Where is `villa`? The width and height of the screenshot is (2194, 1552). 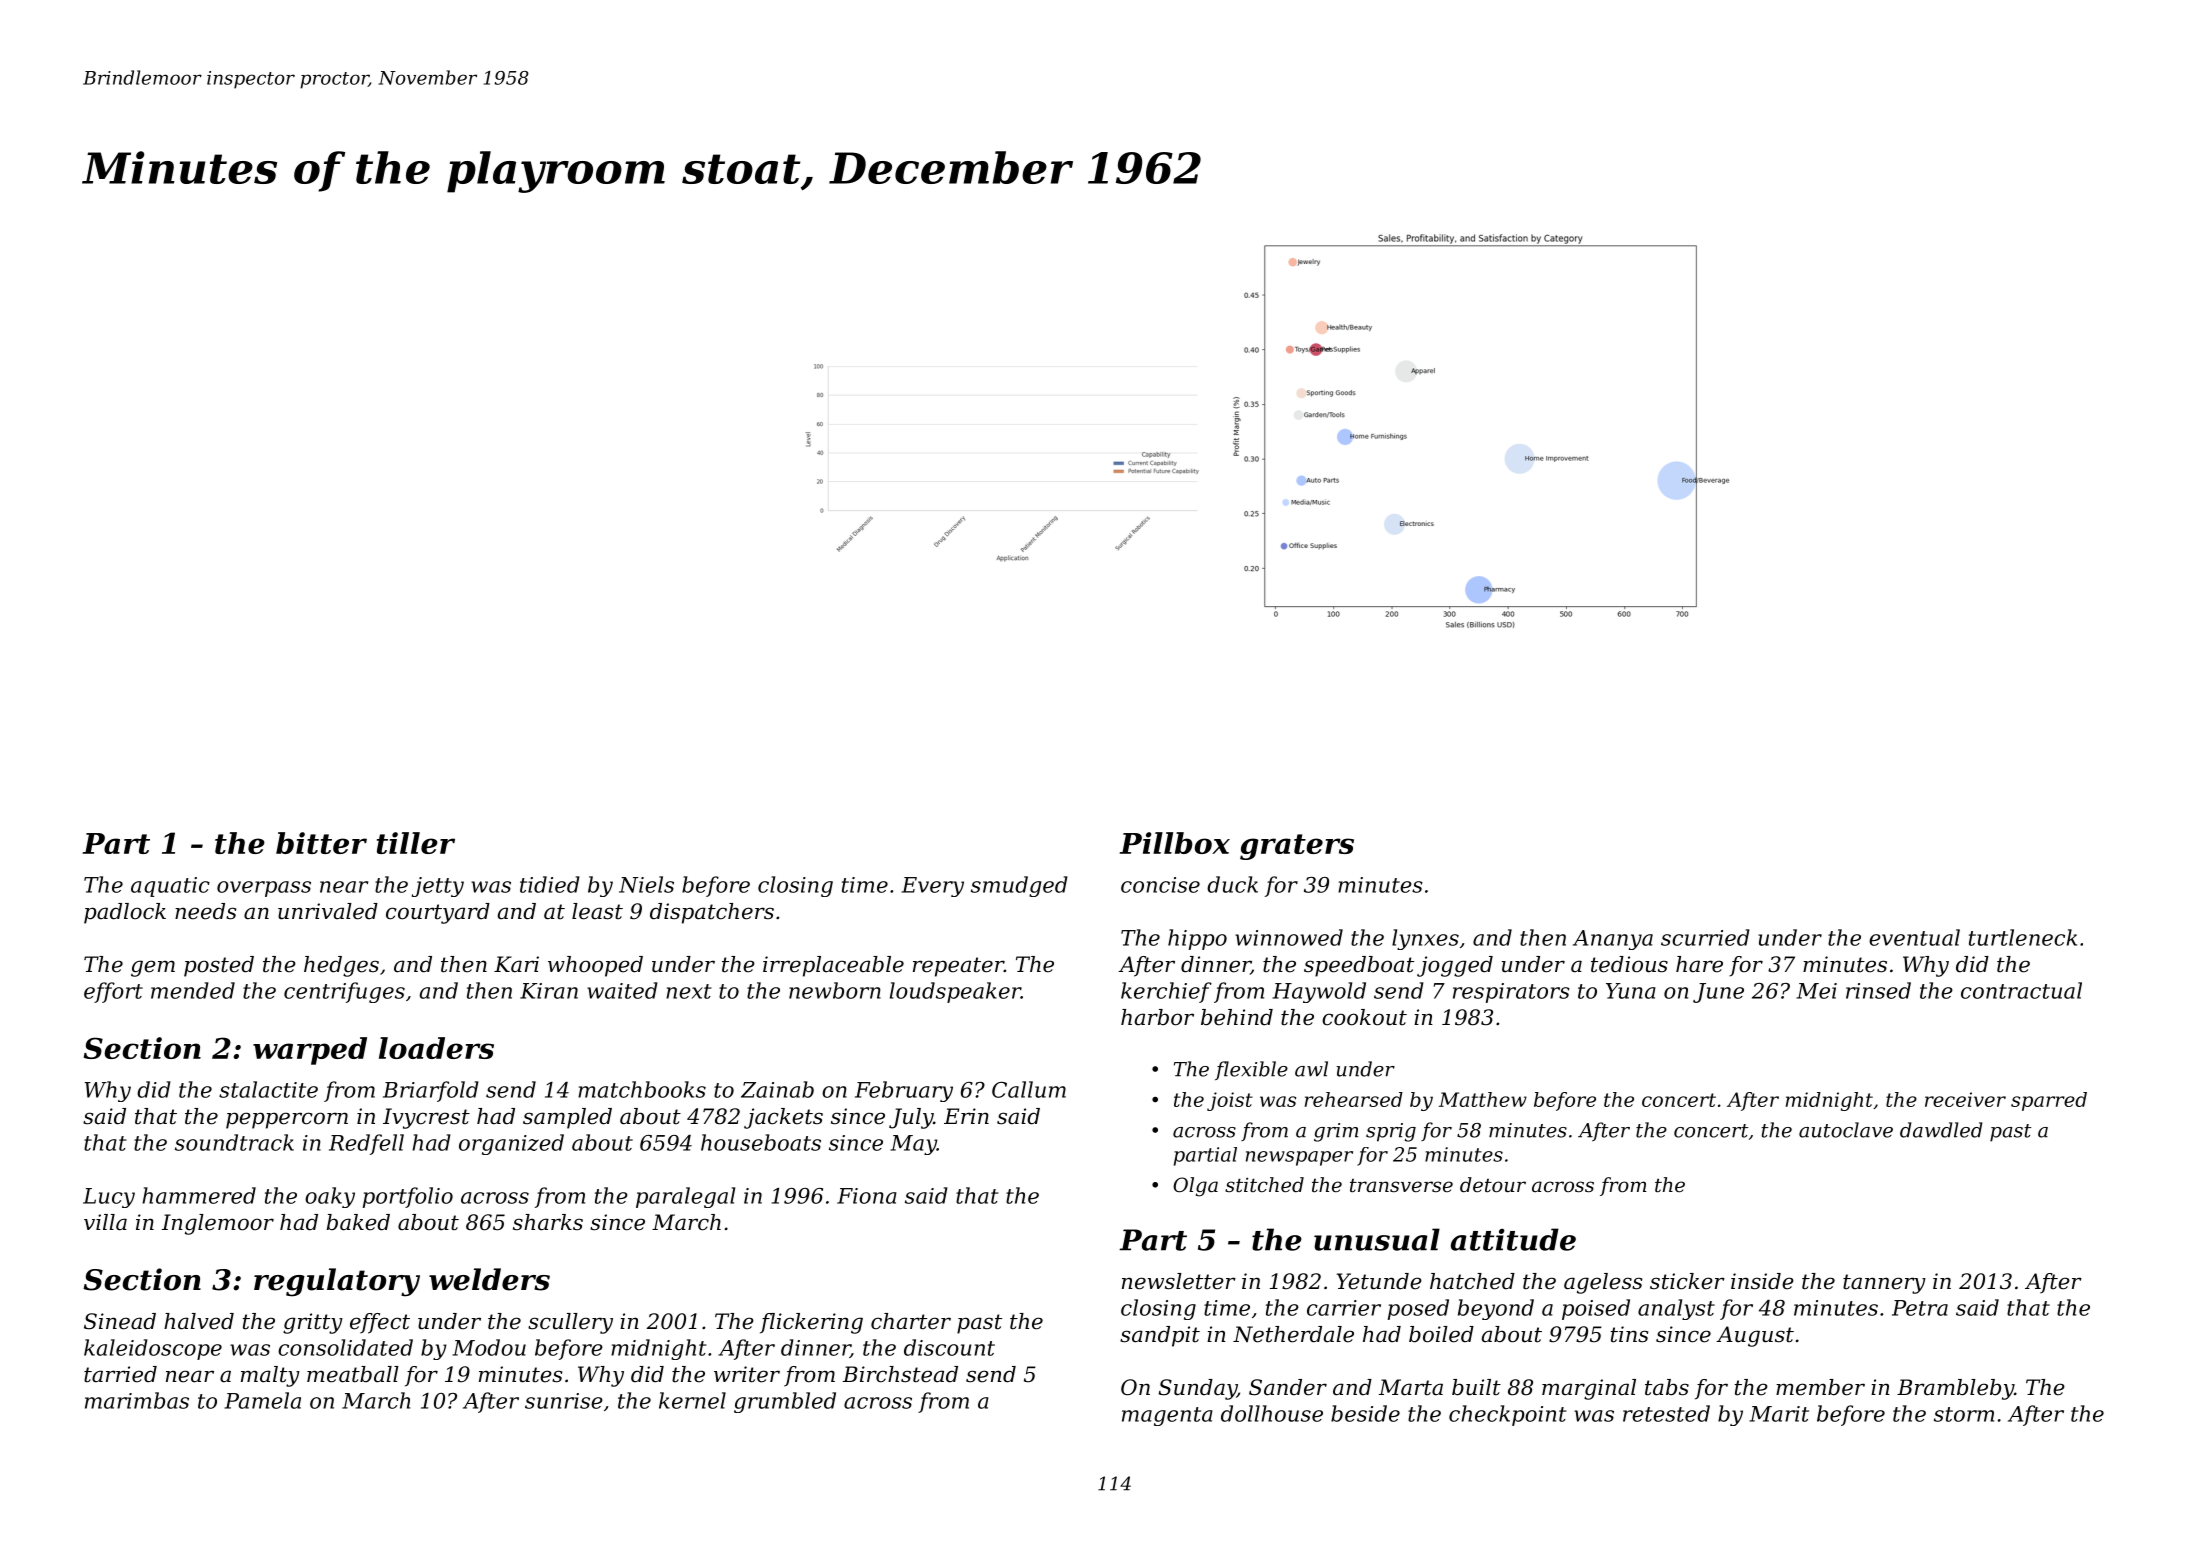
villa is located at coordinates (105, 1222).
